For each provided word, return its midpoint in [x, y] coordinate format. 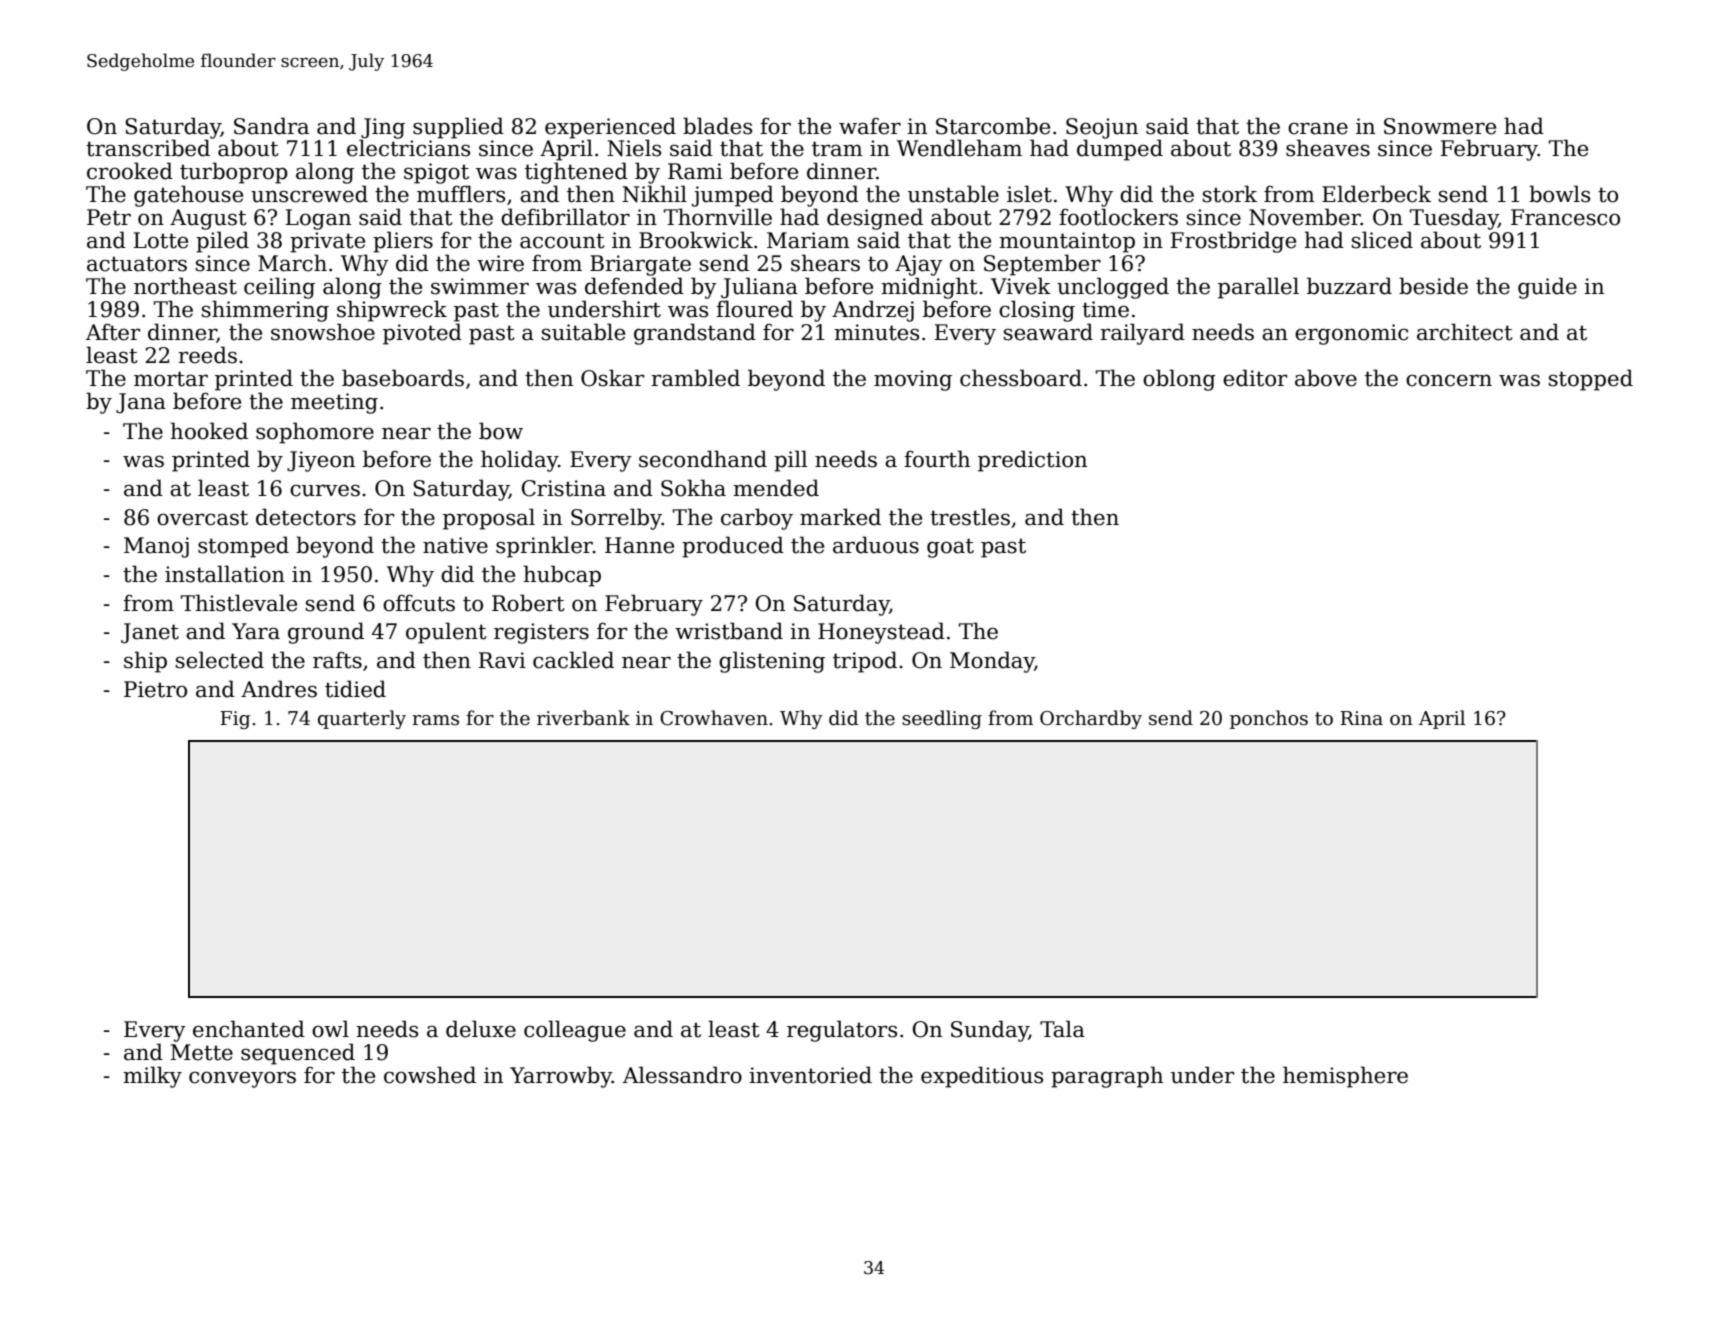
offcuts [419, 603]
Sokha [693, 488]
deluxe [481, 1029]
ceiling [279, 288]
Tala [1062, 1029]
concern [1449, 380]
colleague [575, 1031]
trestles [970, 517]
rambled [695, 378]
